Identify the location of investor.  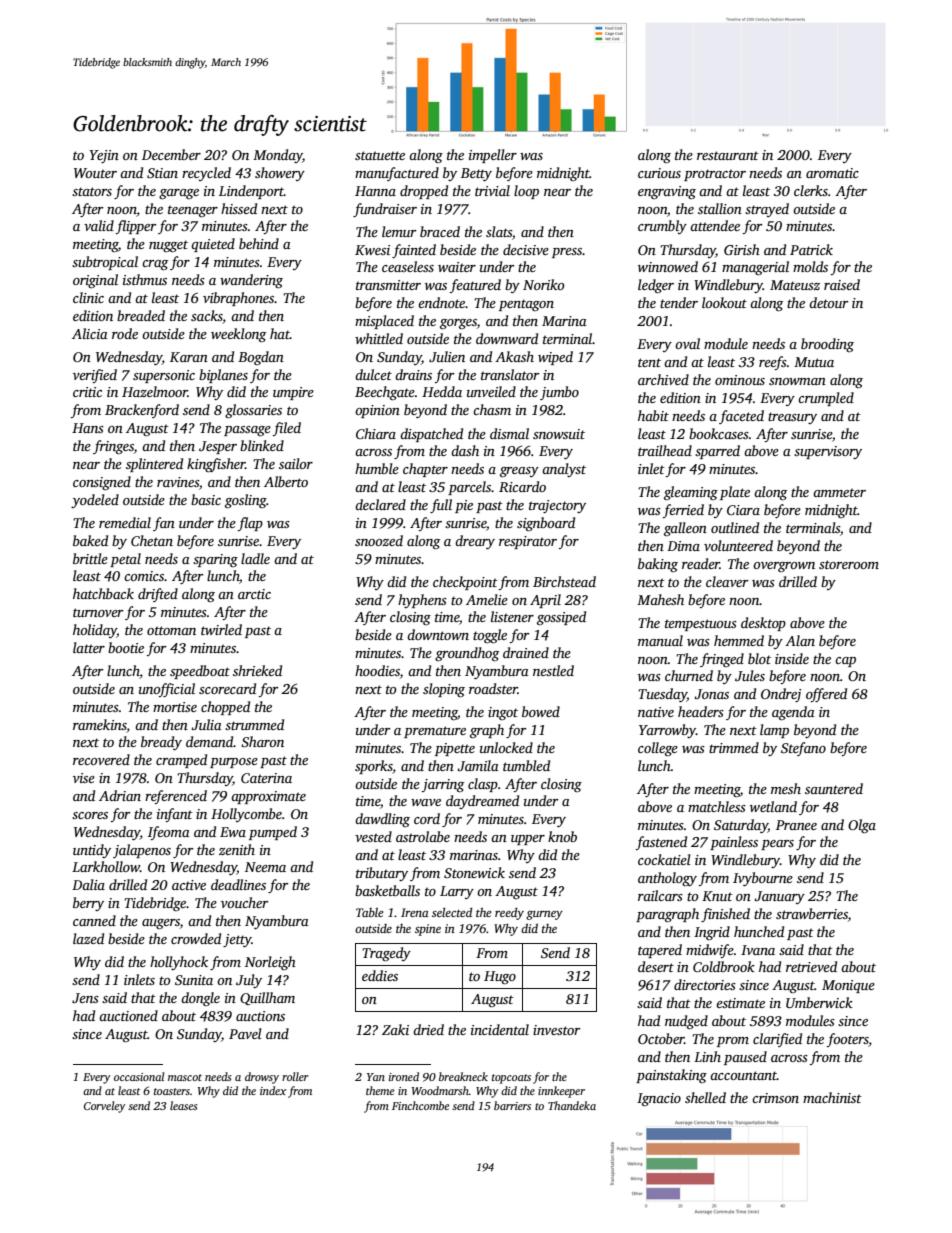
(556, 1030).
